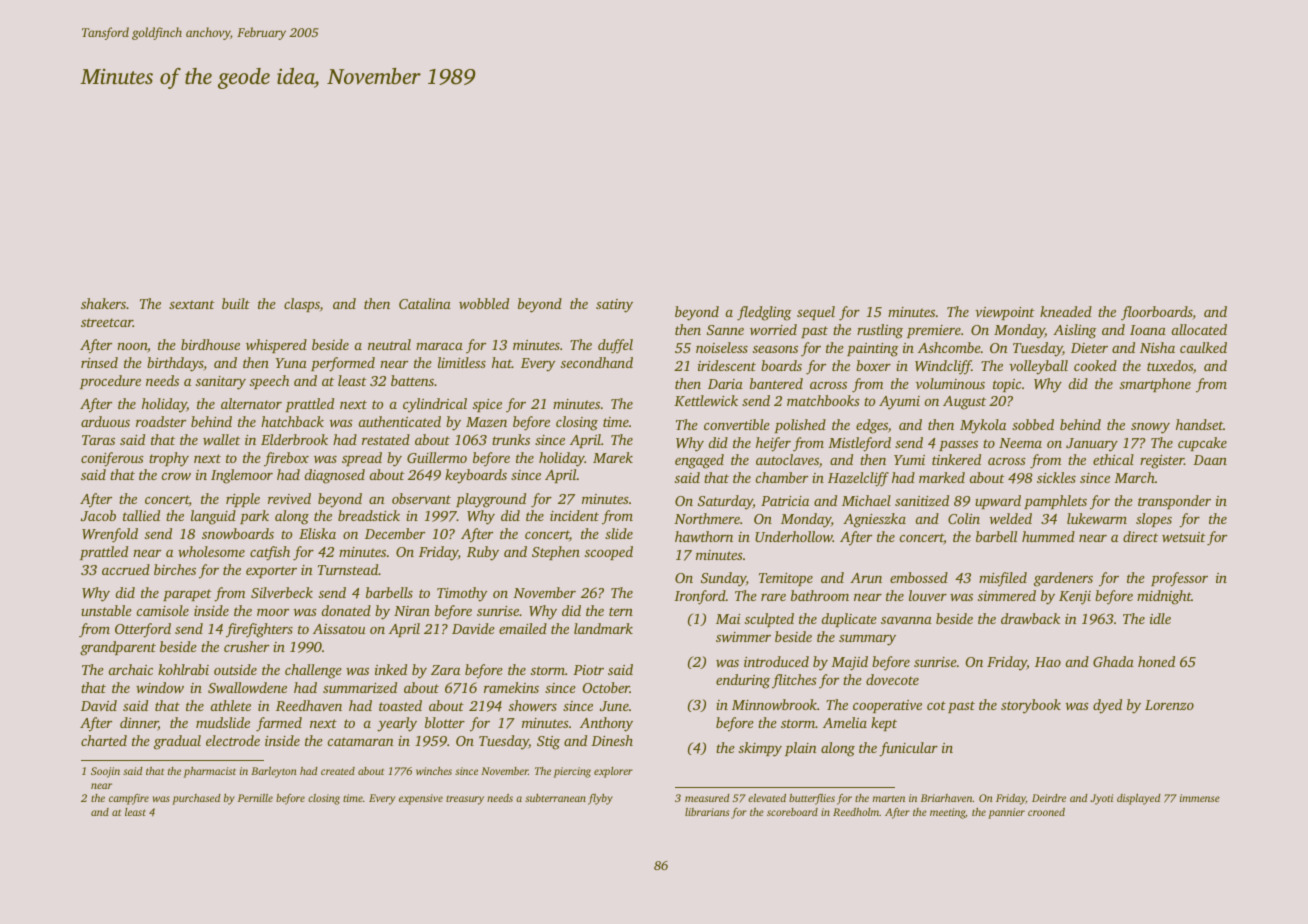  Describe the element at coordinates (1200, 798) in the image. I see `immense` at that location.
